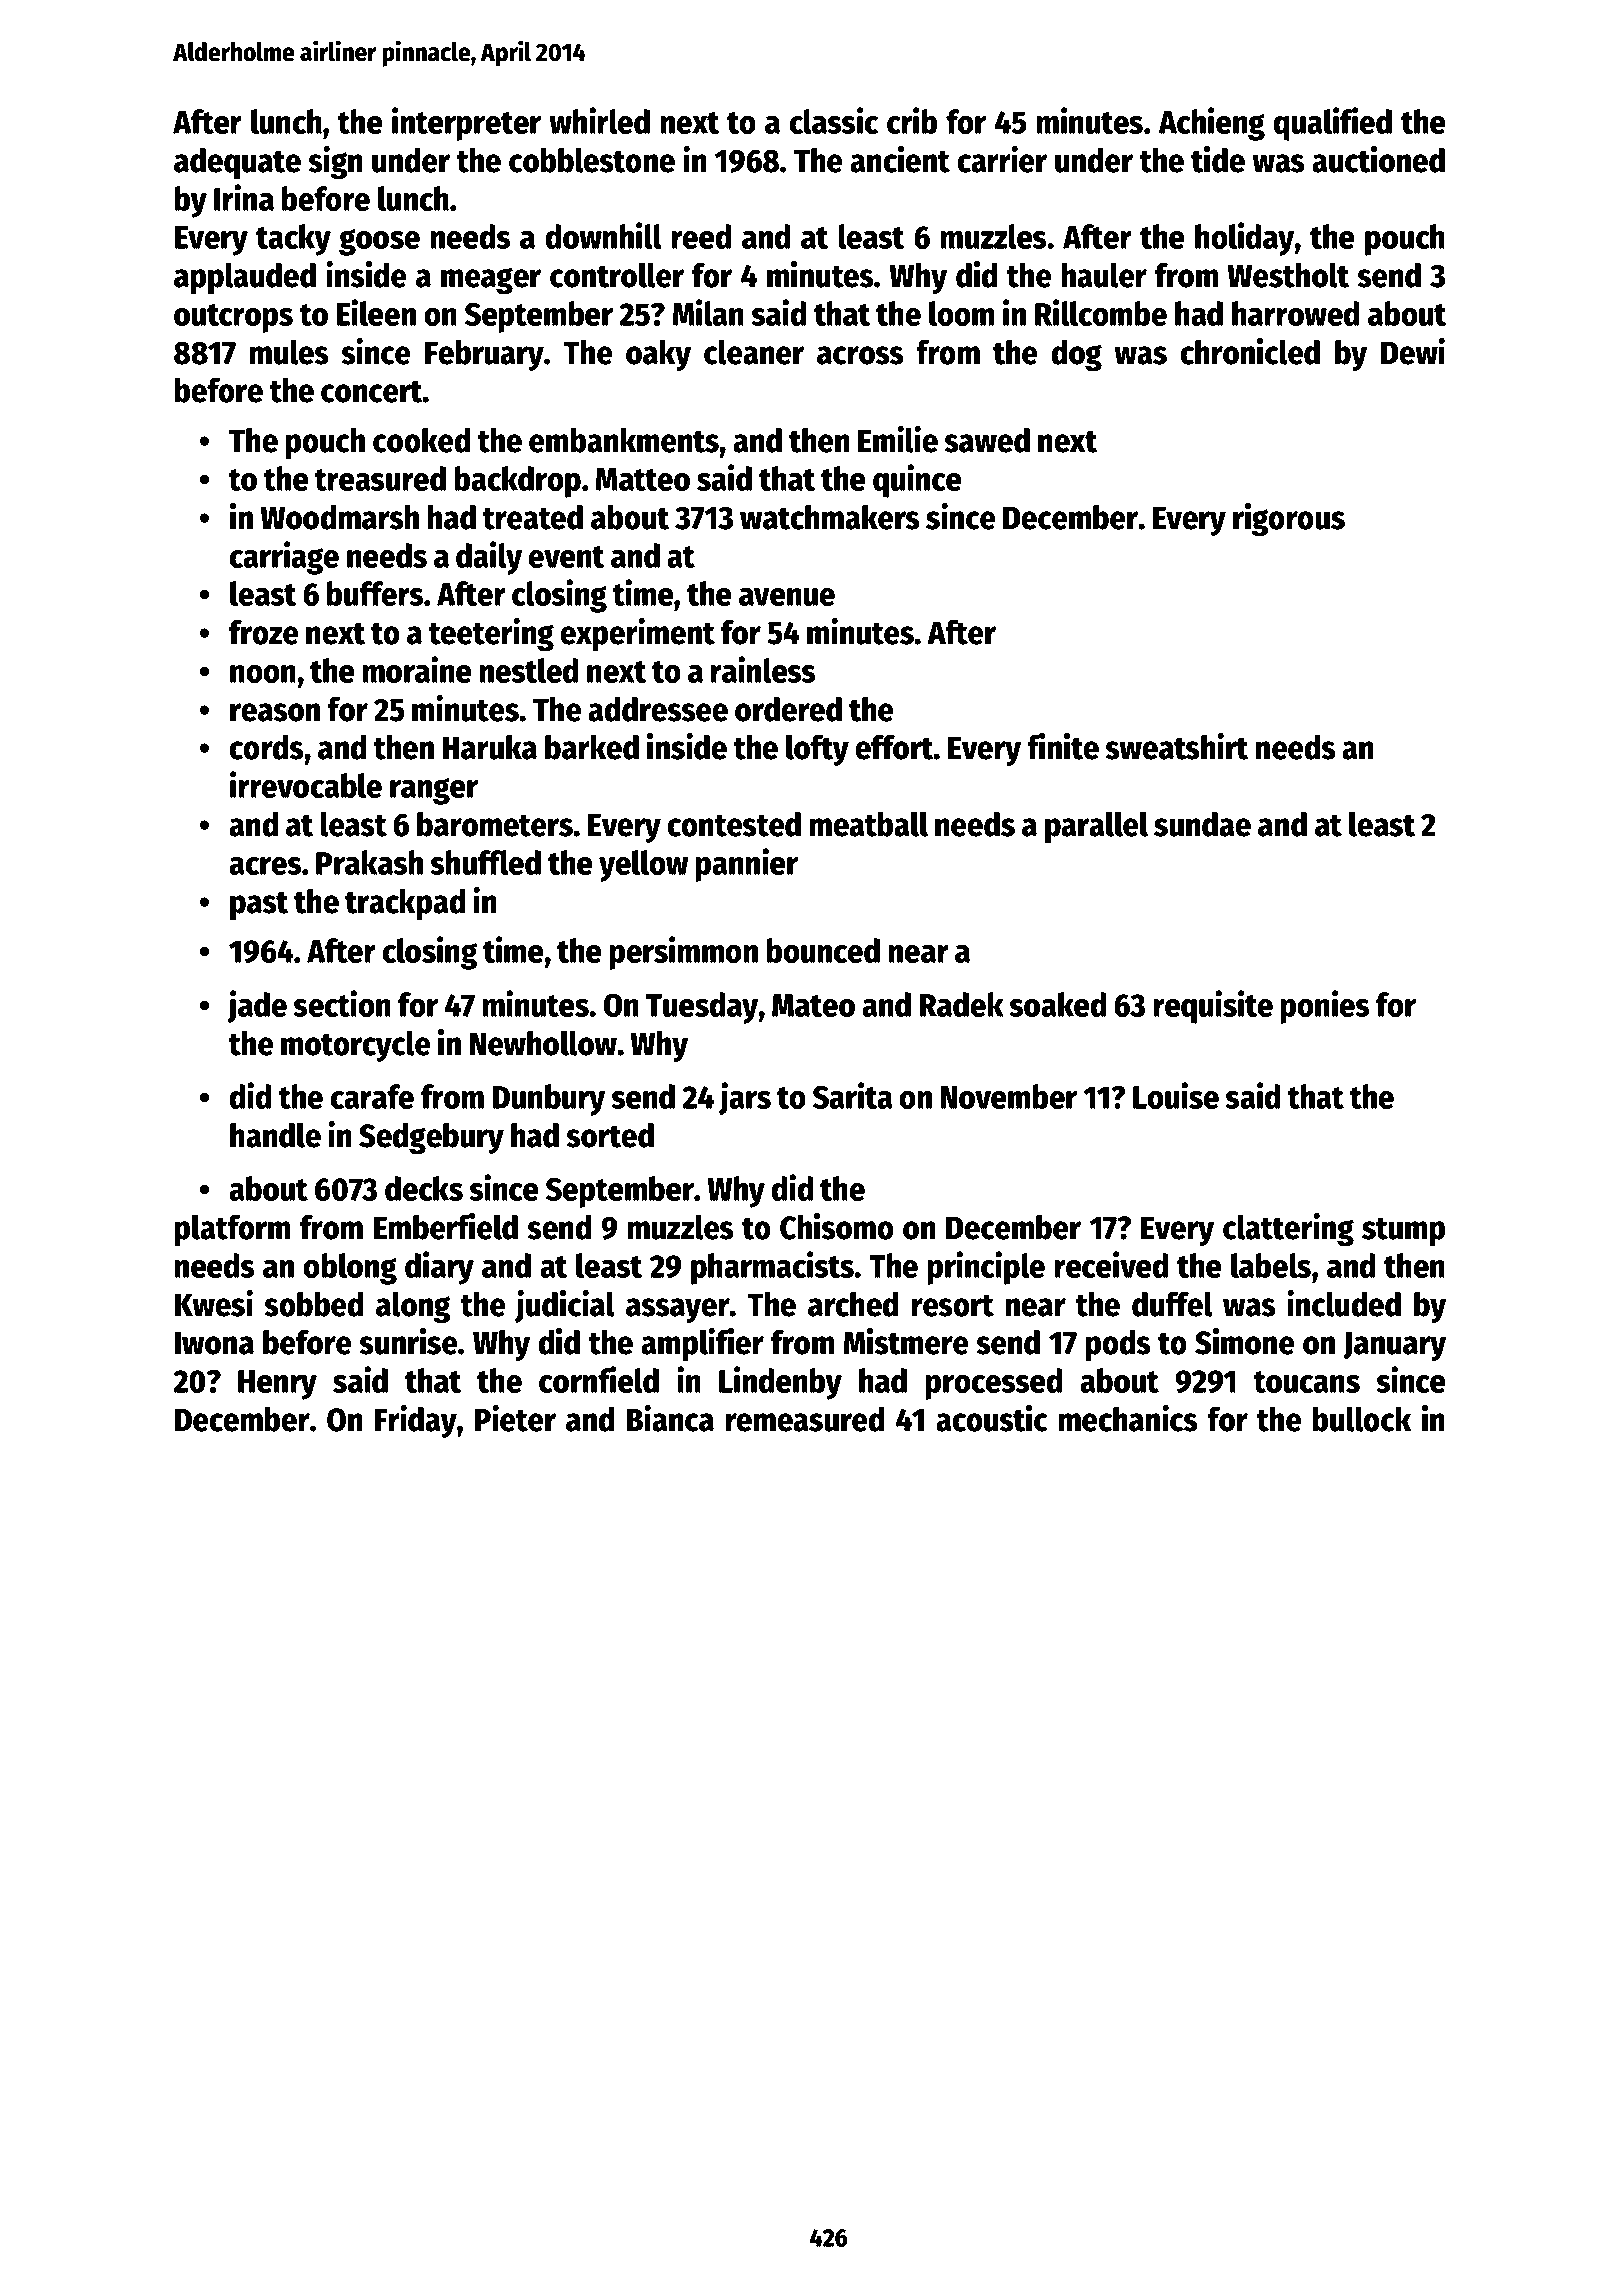 Image resolution: width=1620 pixels, height=2292 pixels. Describe the element at coordinates (747, 865) in the screenshot. I see `pannier` at that location.
